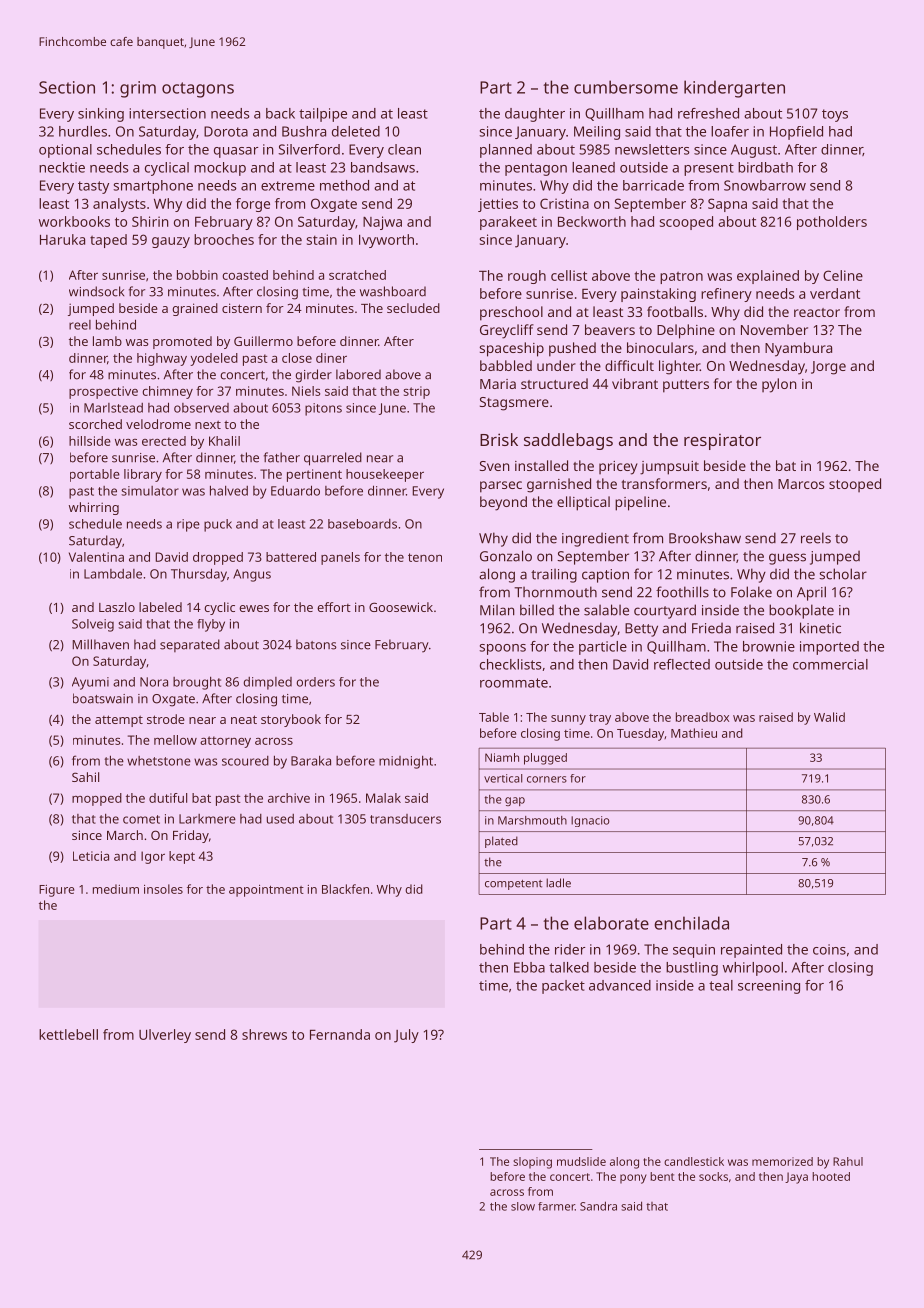 The height and width of the screenshot is (1308, 924). I want to click on cumbersome, so click(626, 87).
